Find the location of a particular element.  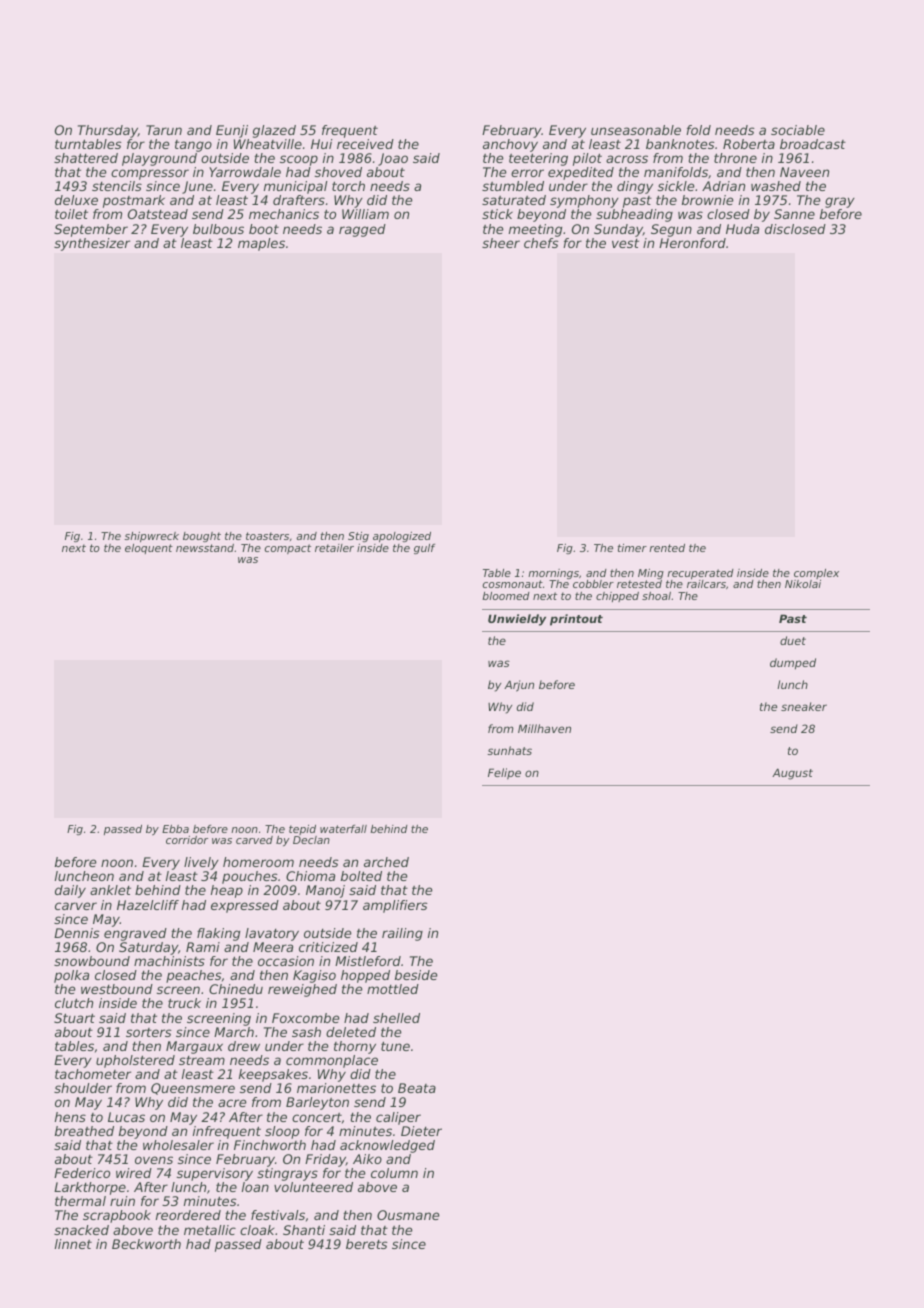

amplifiers is located at coordinates (395, 906).
